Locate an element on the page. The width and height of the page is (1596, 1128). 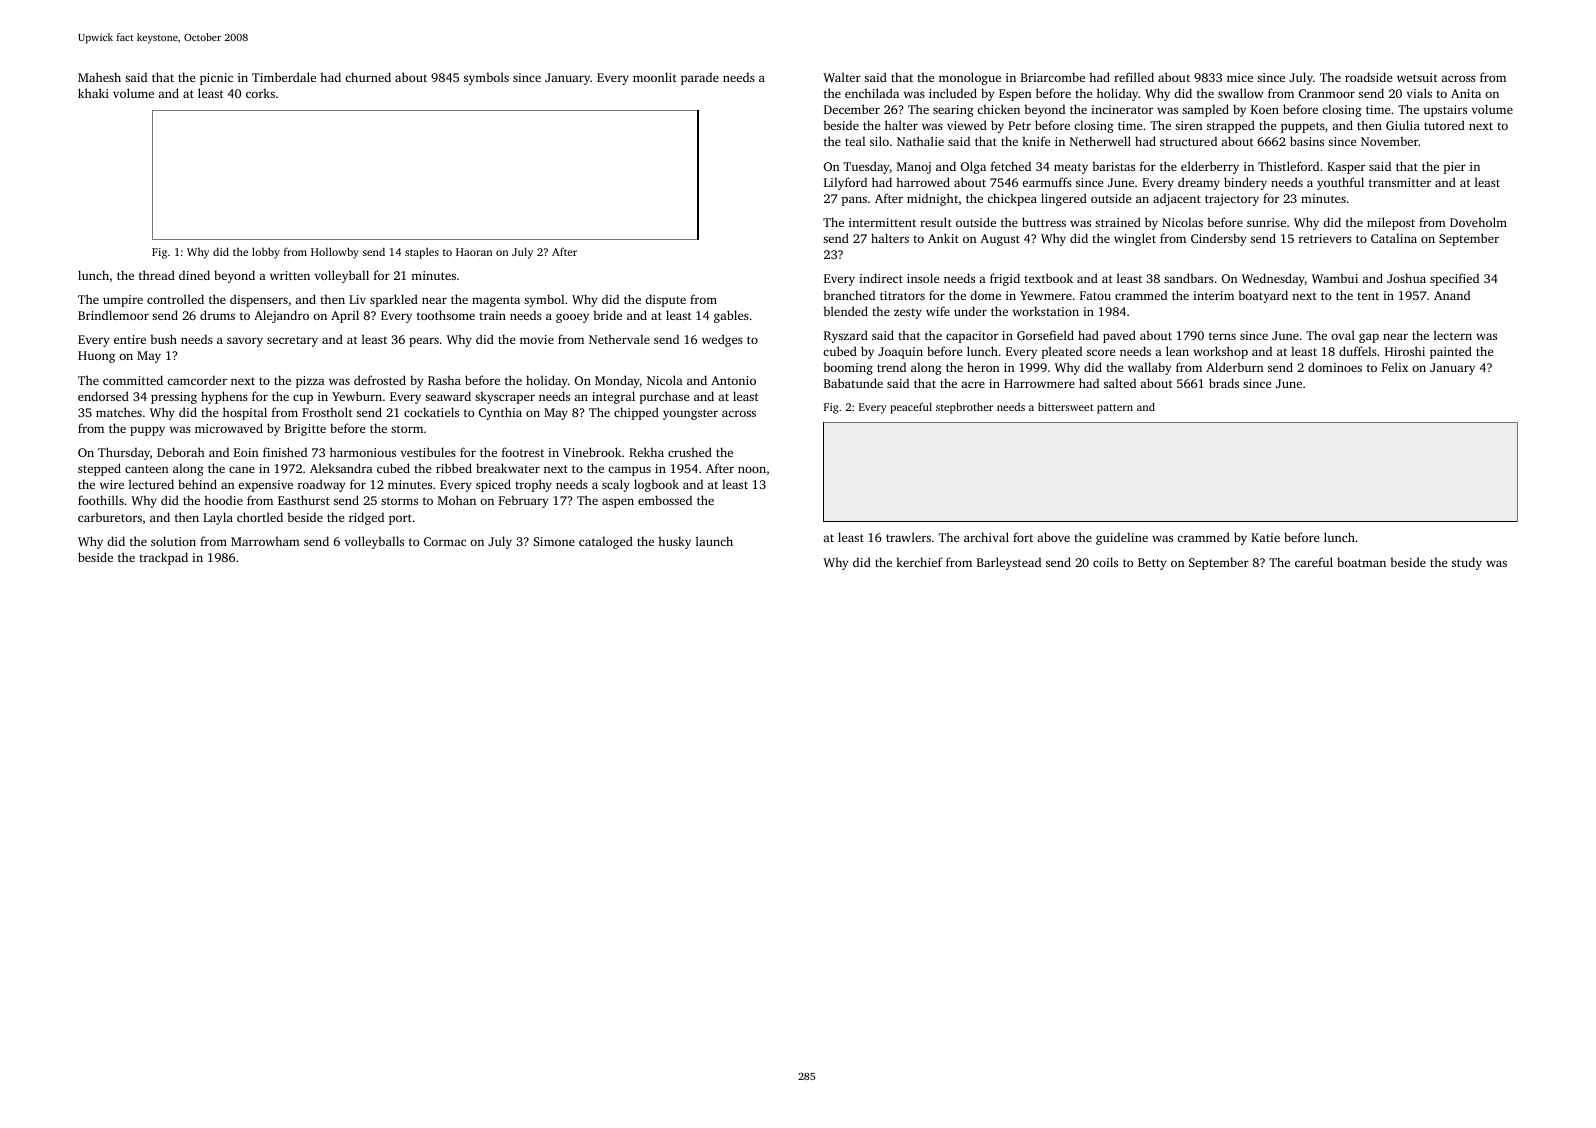
dispute is located at coordinates (665, 300).
